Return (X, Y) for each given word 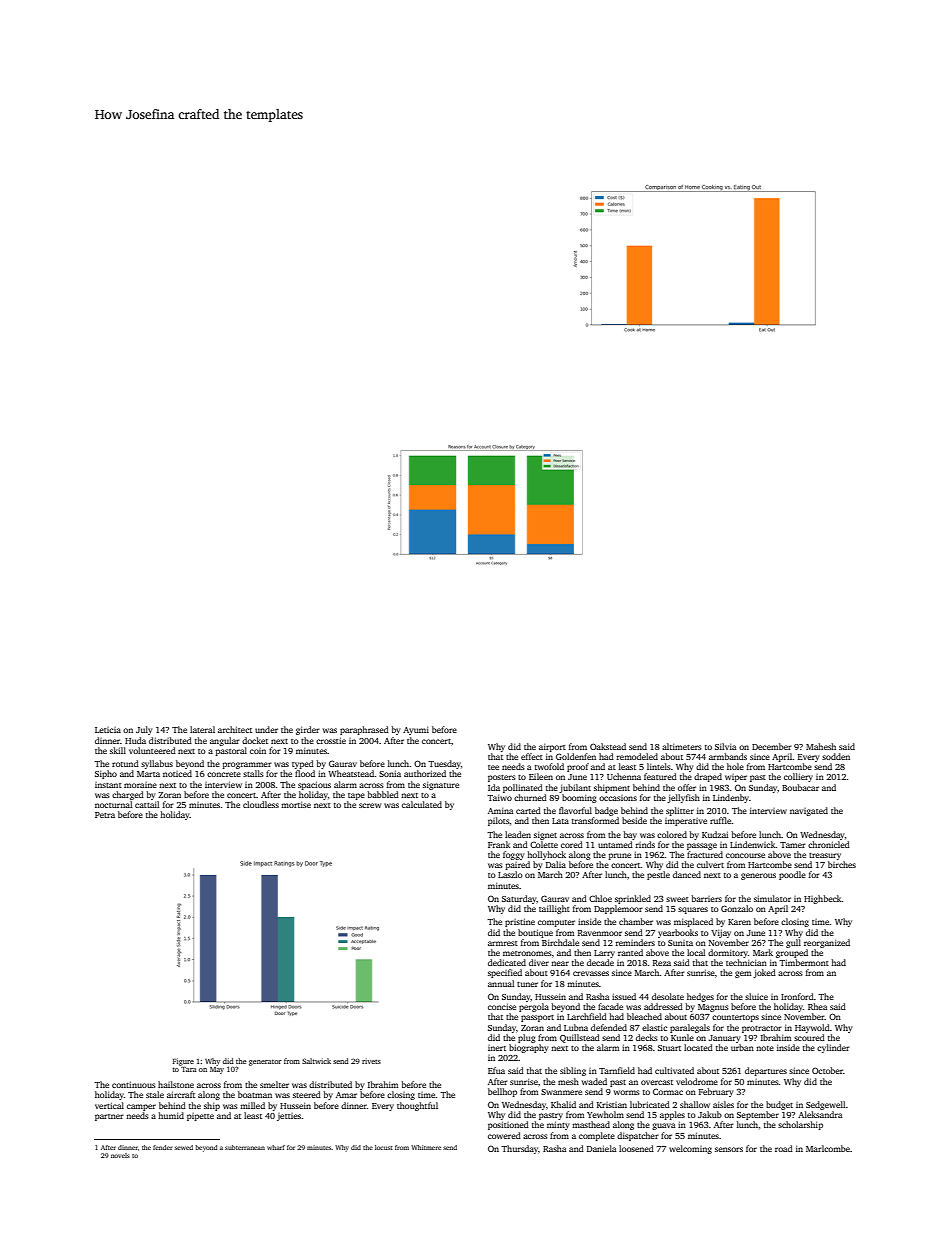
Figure (183, 1062)
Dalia (556, 864)
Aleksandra (820, 1114)
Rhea (817, 1006)
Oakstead (608, 746)
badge (606, 811)
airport (552, 748)
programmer (247, 765)
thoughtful (417, 1106)
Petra (105, 815)
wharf (276, 1147)
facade (610, 1006)
